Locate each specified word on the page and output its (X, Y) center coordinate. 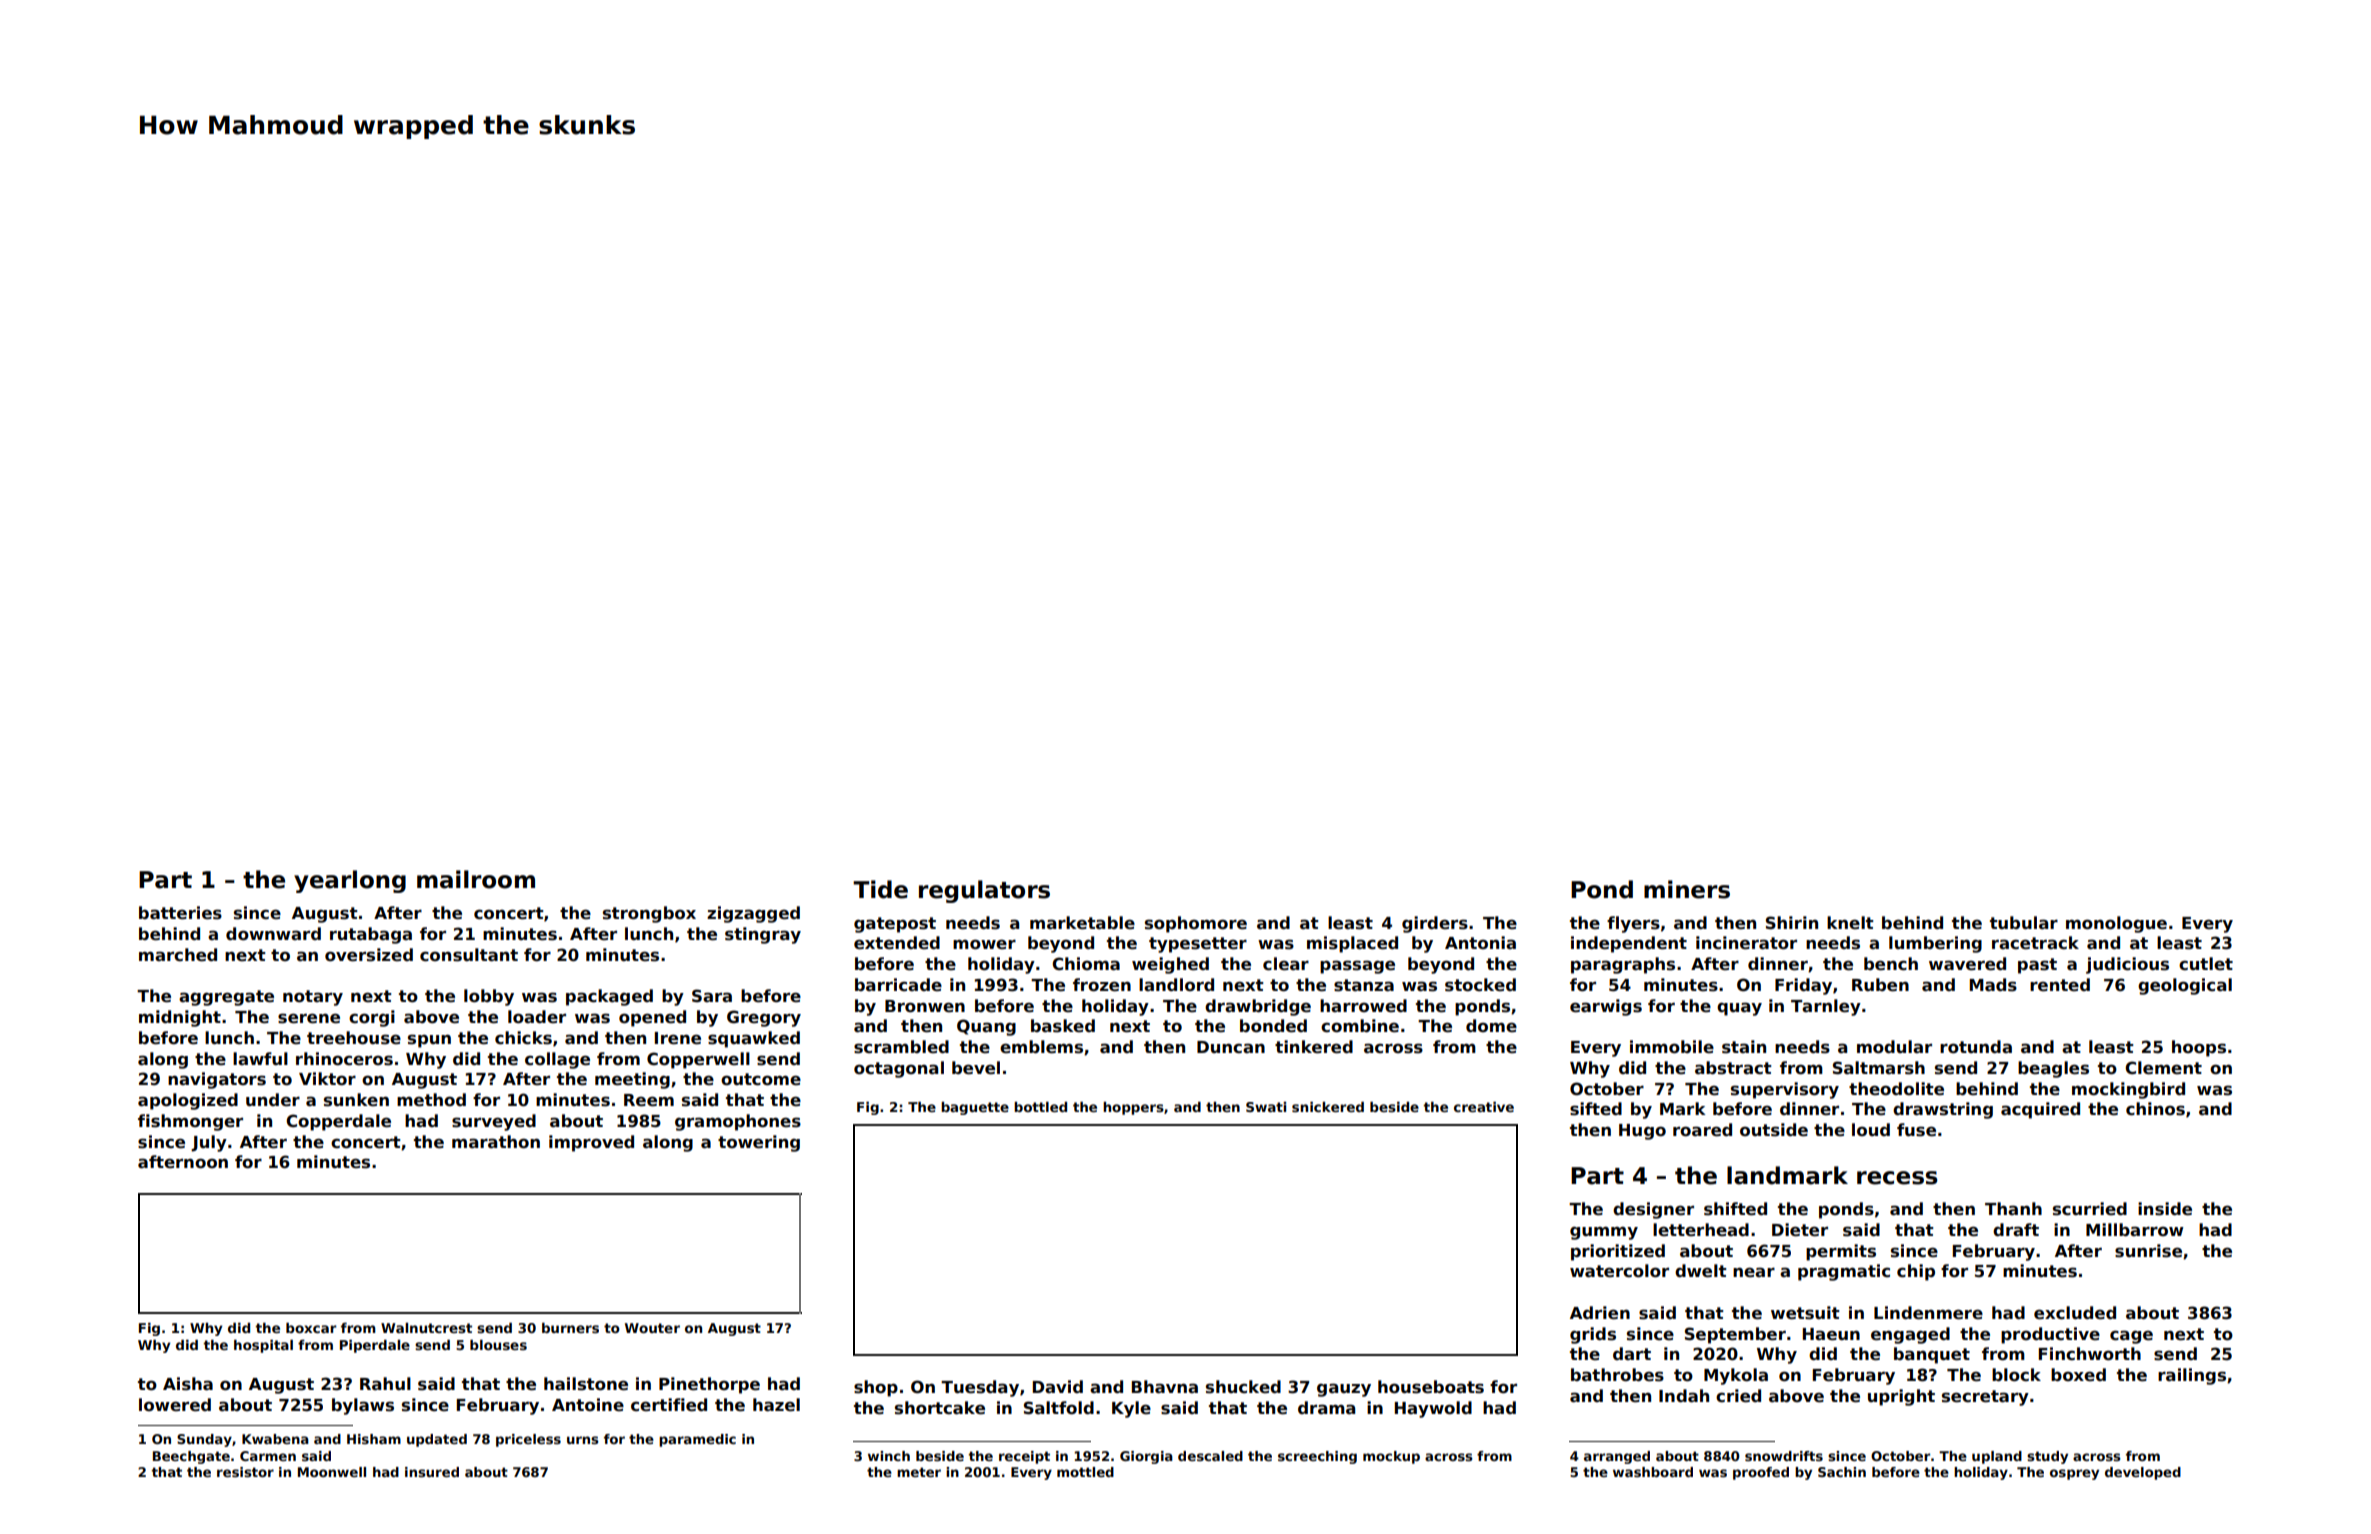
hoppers (1133, 1108)
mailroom (476, 879)
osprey (2074, 1474)
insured (432, 1472)
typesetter (1198, 945)
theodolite (1896, 1089)
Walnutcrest (426, 1328)
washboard (1653, 1472)
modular (1894, 1047)
